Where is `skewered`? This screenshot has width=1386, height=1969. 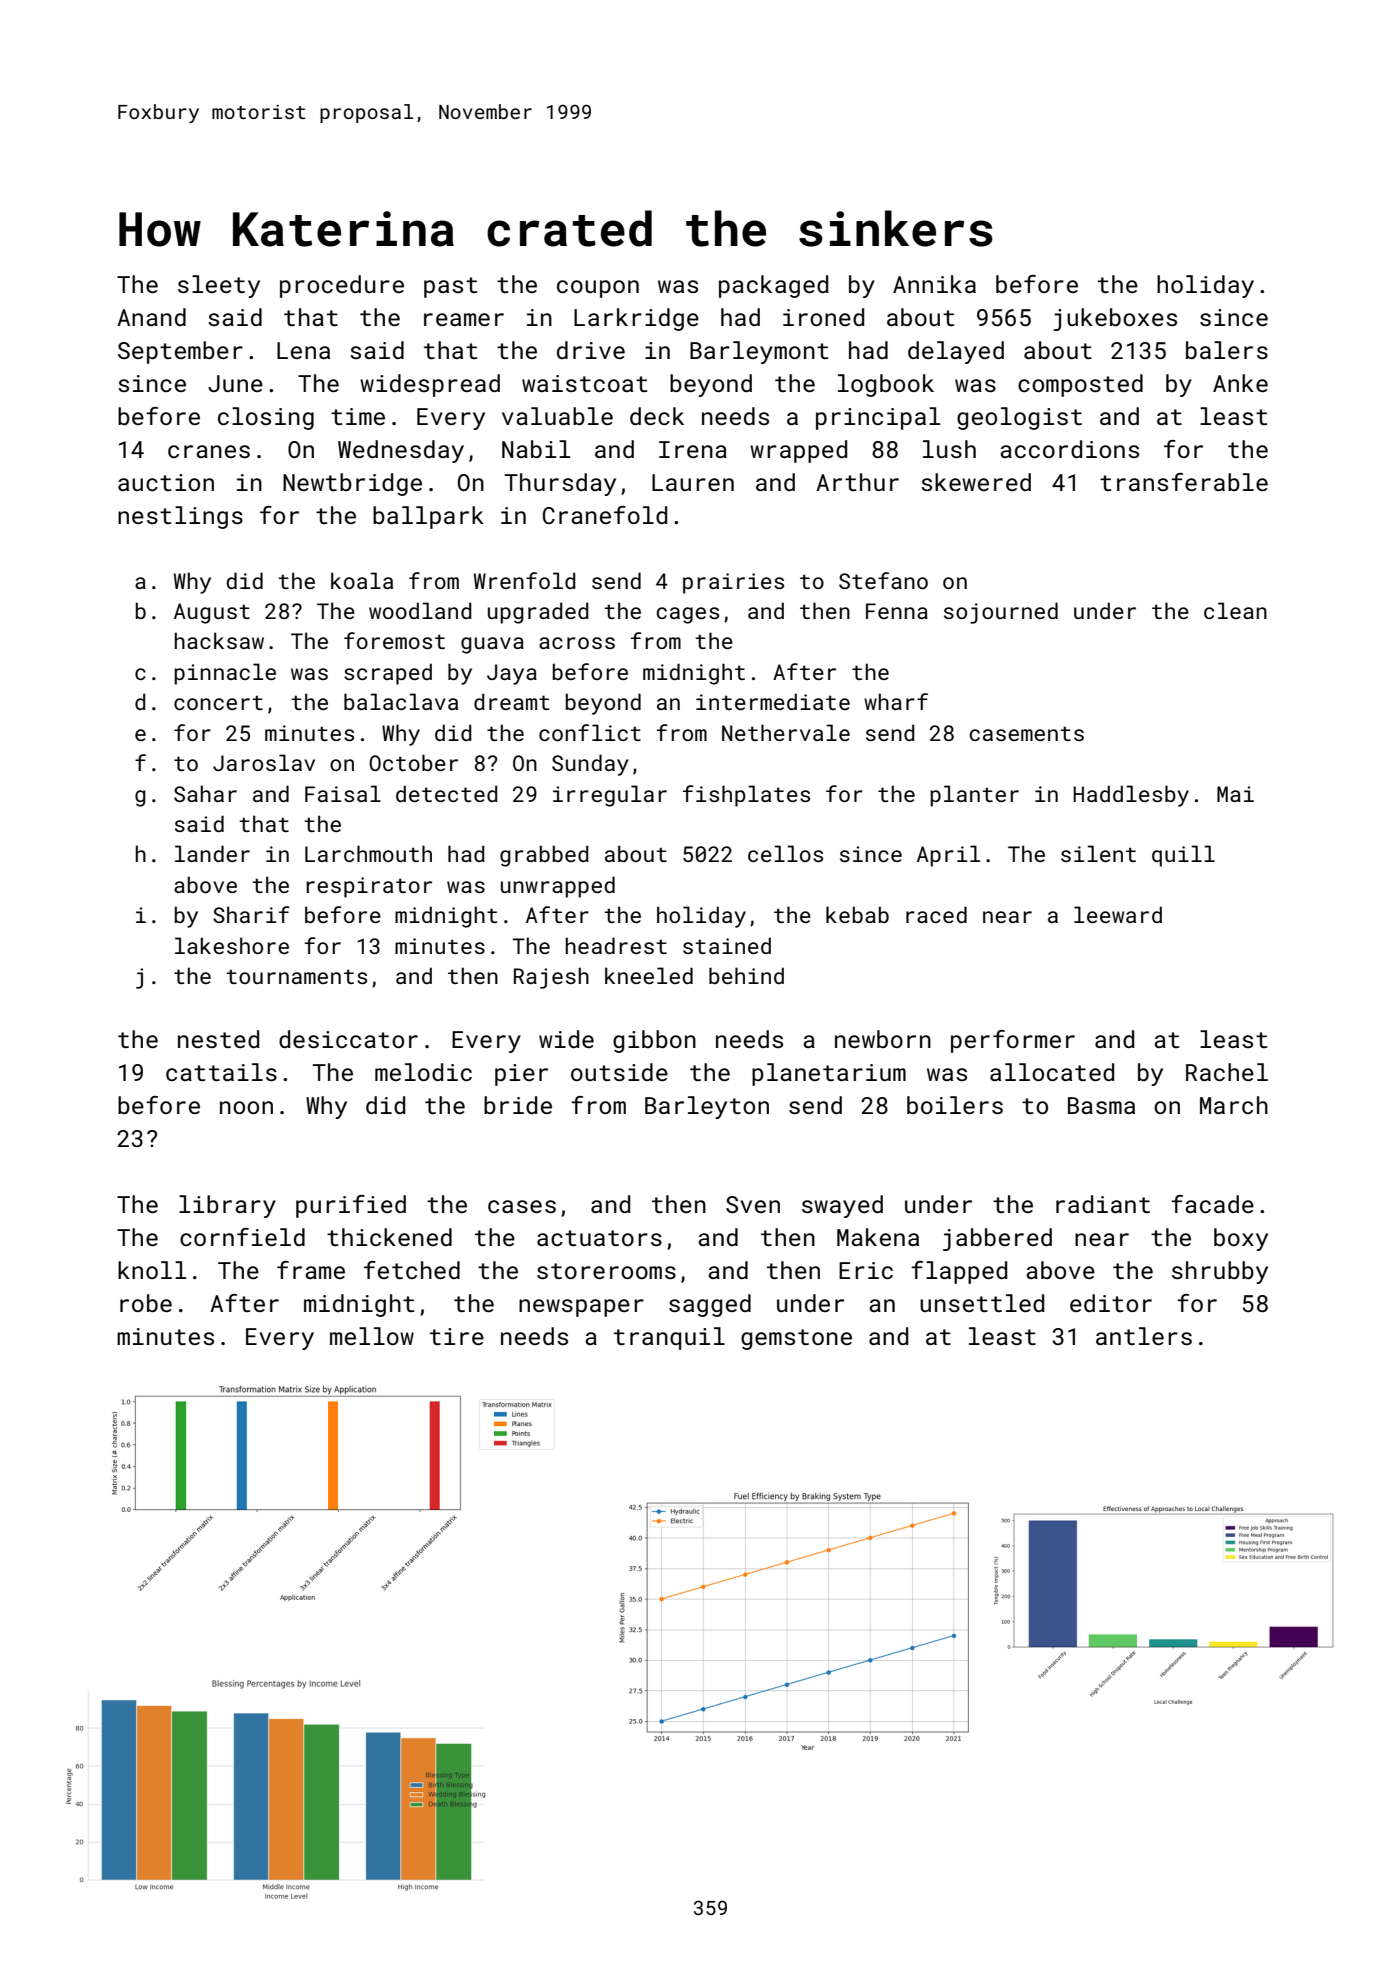
skewered is located at coordinates (976, 482).
